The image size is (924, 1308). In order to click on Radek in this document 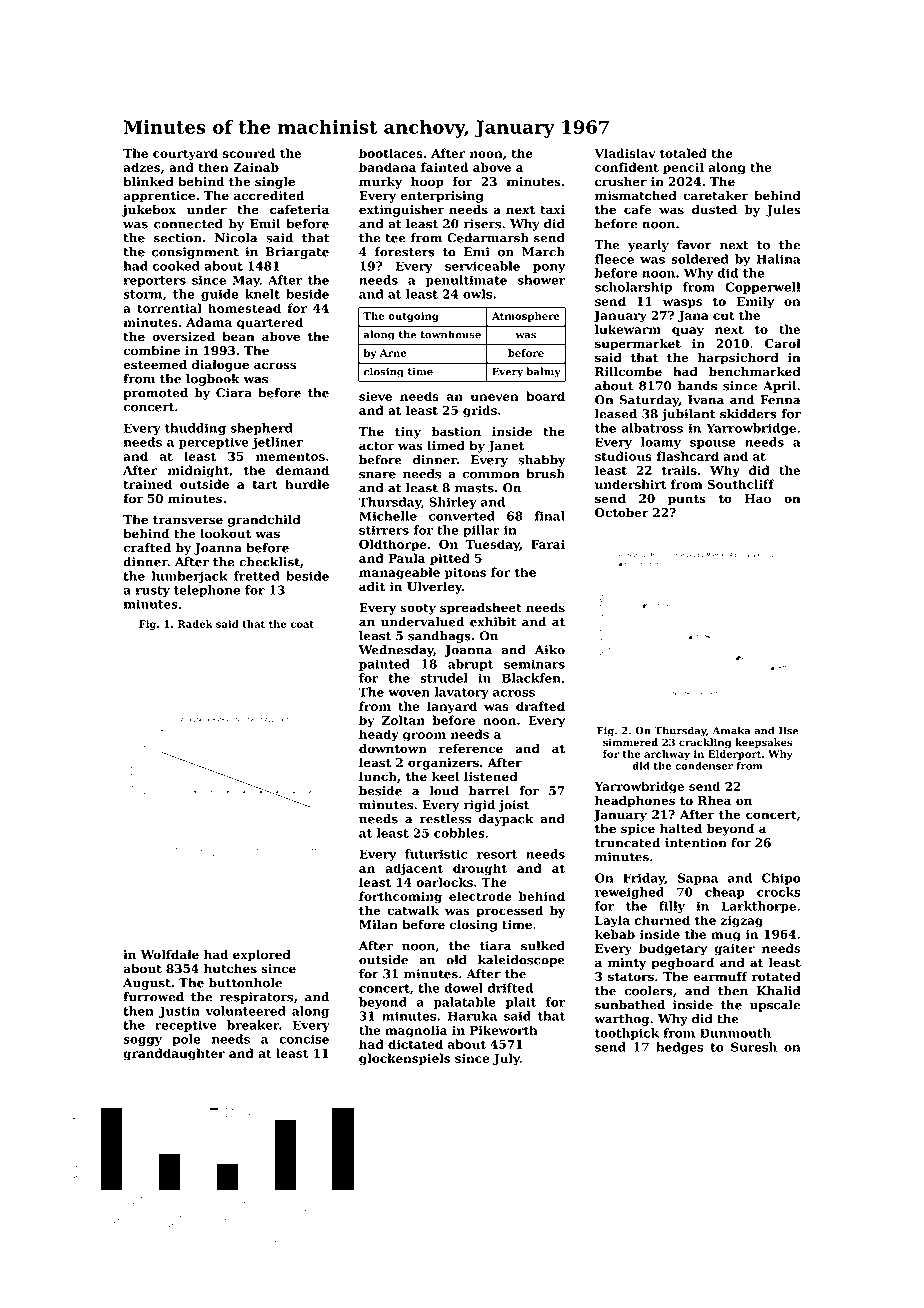, I will do `click(195, 624)`.
